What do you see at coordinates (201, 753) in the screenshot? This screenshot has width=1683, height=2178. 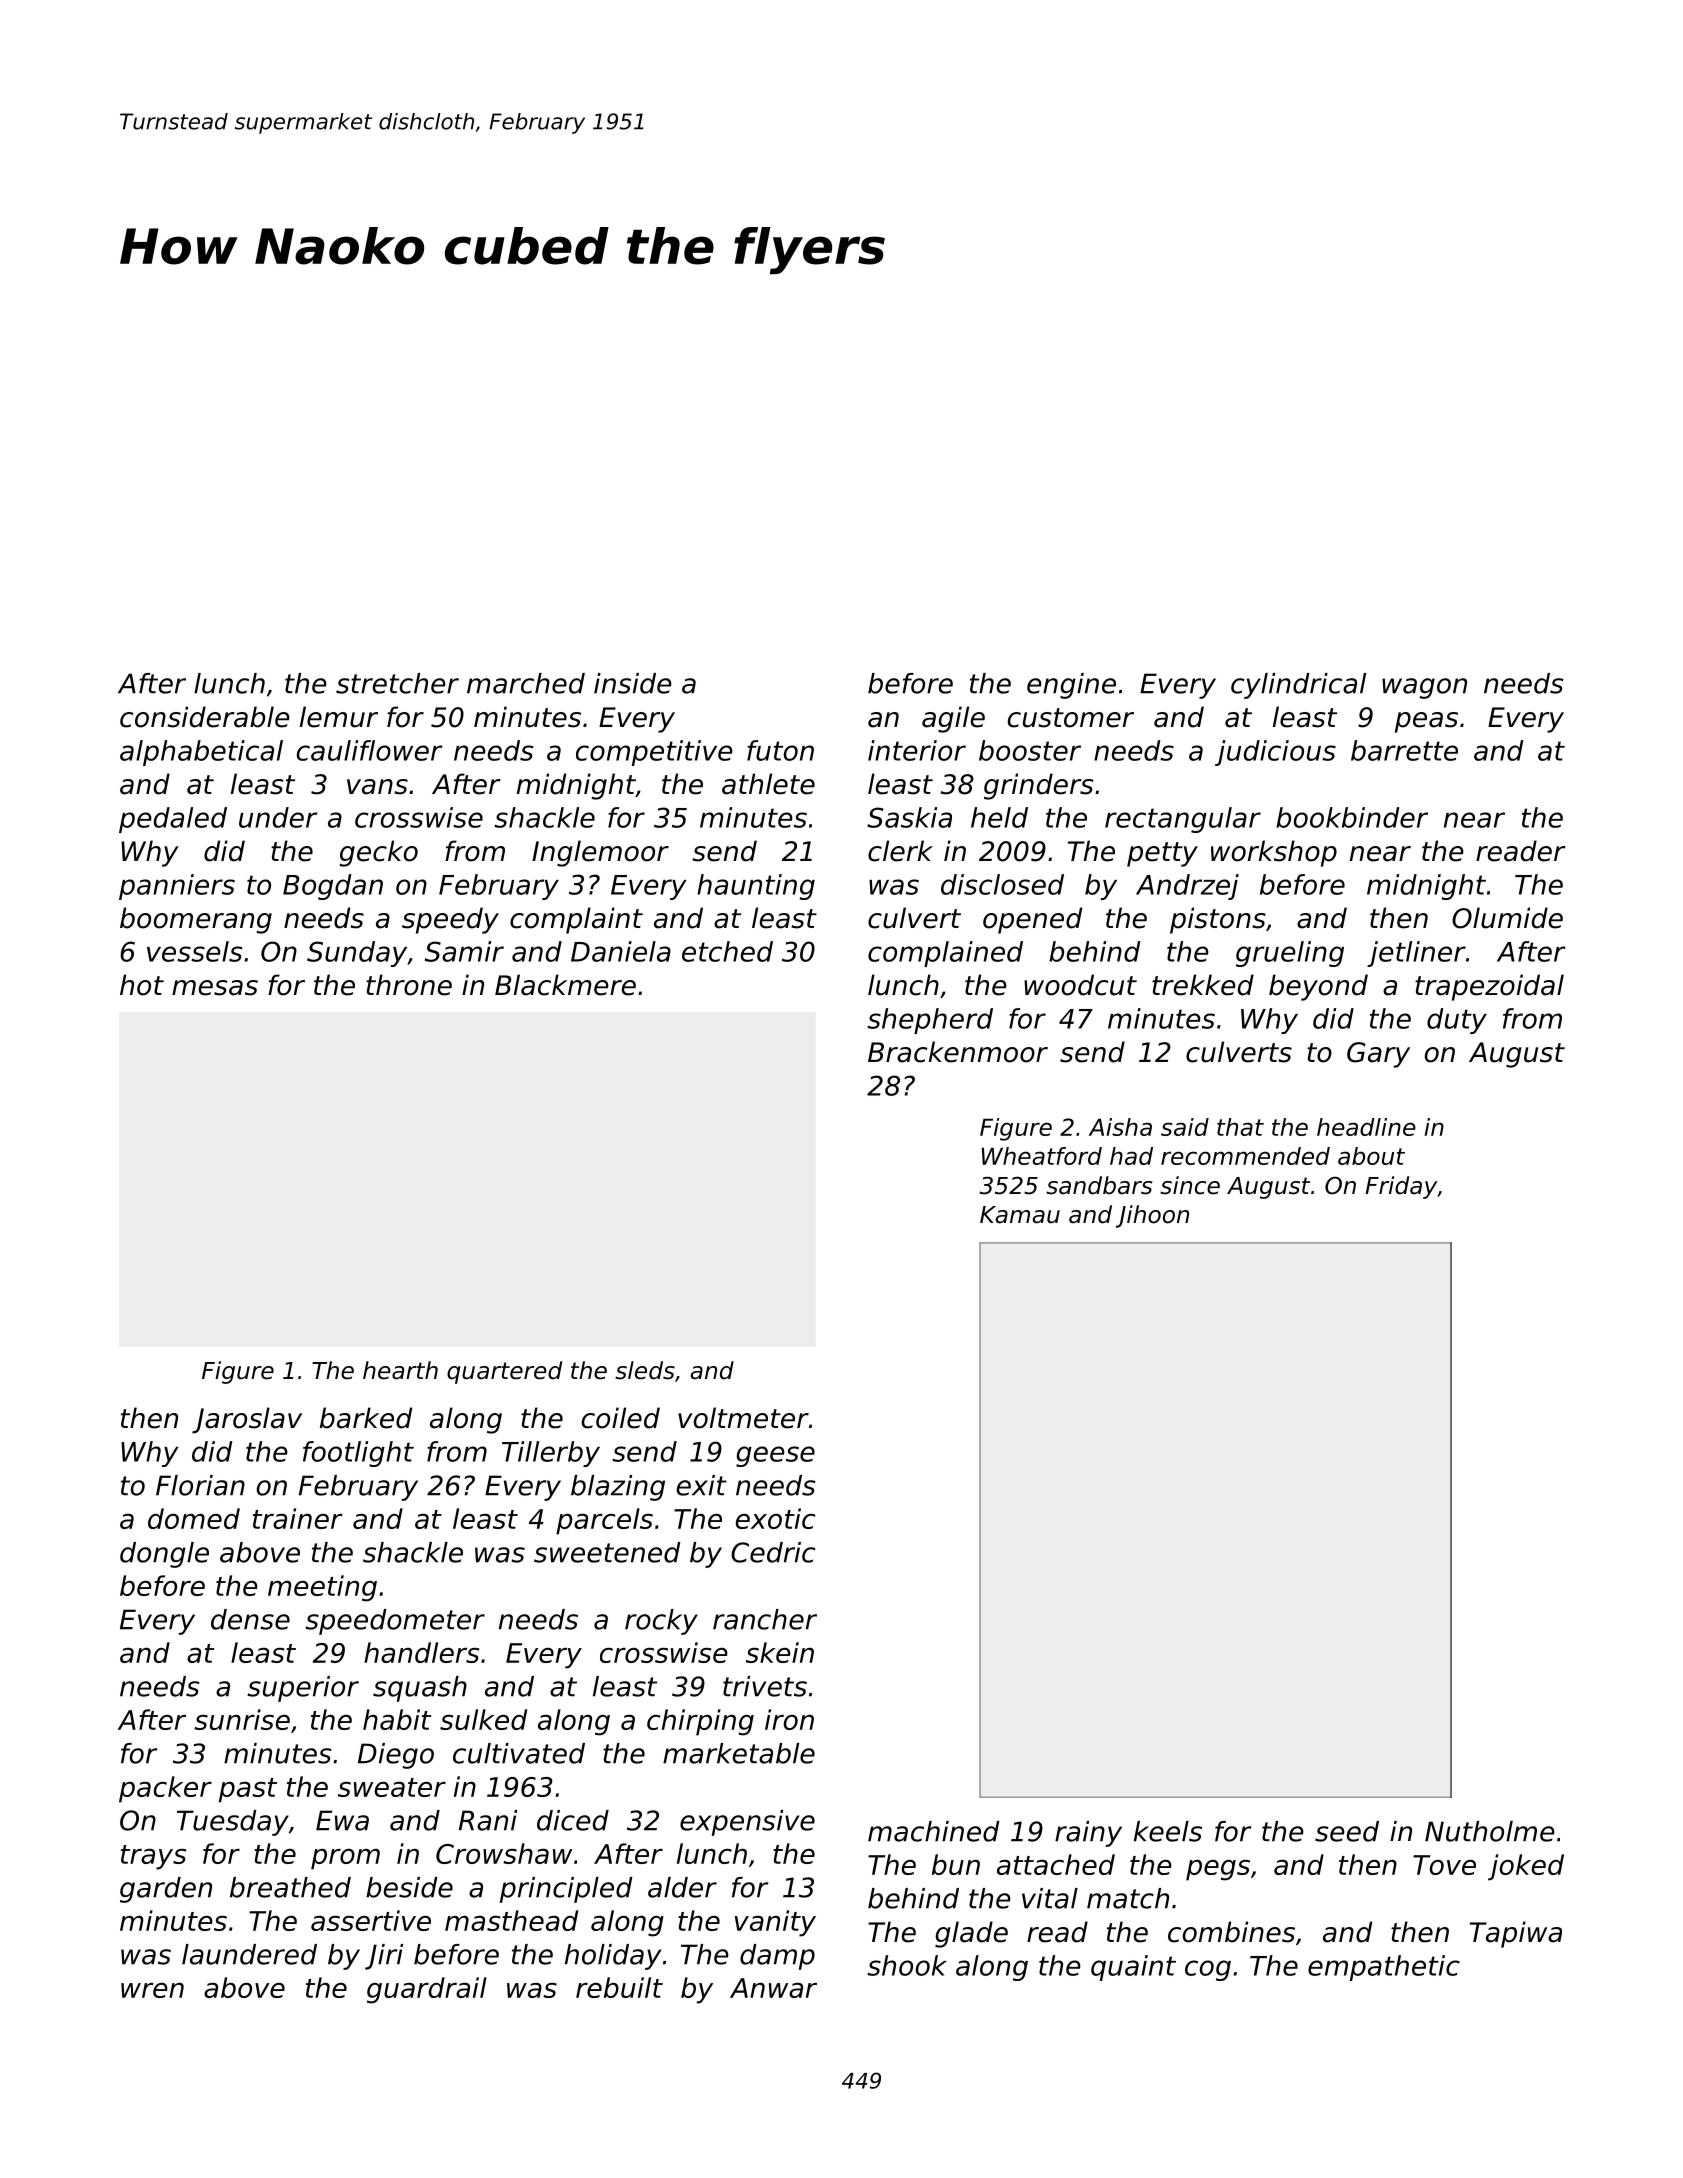 I see `alphabetical` at bounding box center [201, 753].
